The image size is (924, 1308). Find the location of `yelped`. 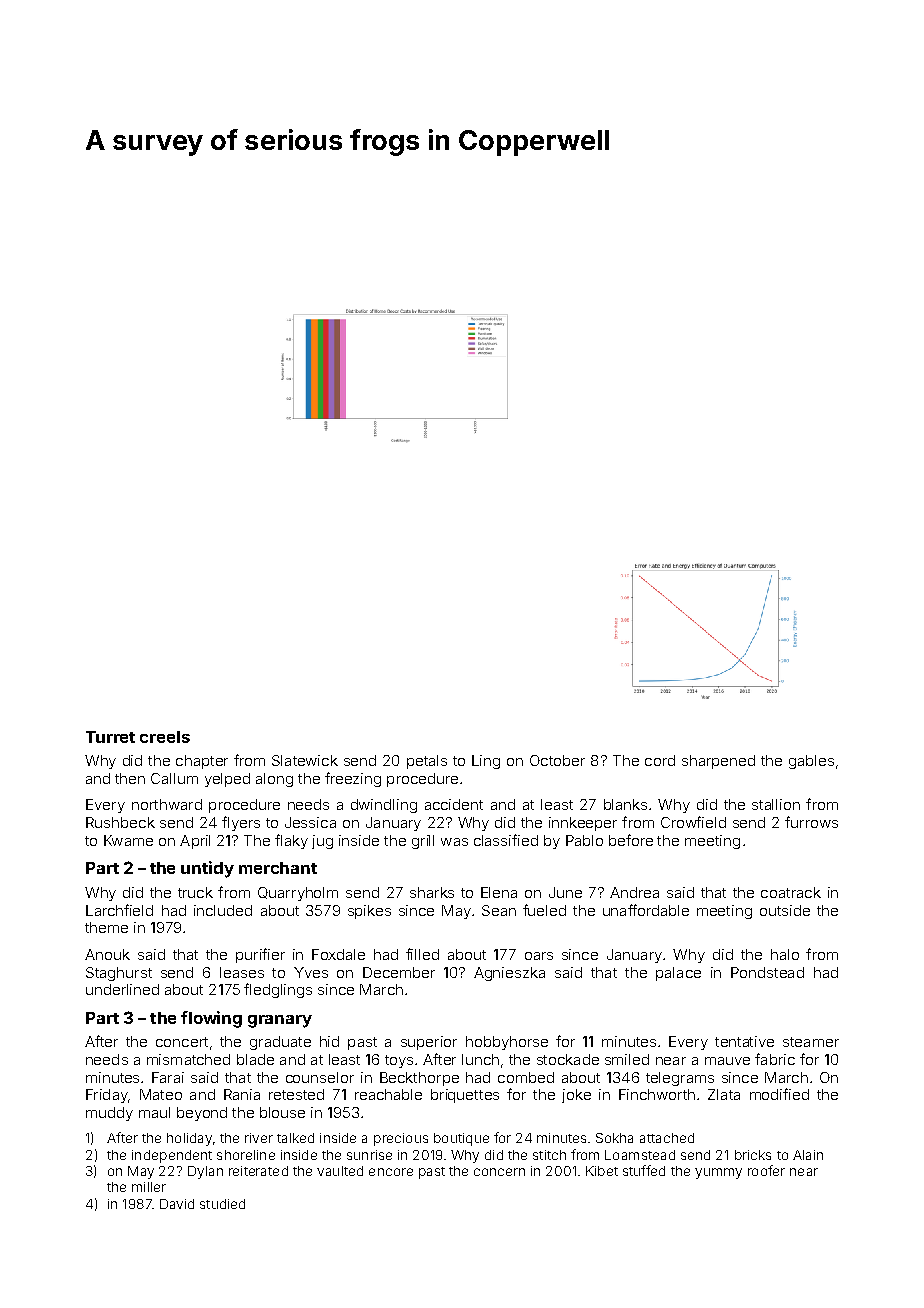

yelped is located at coordinates (227, 780).
